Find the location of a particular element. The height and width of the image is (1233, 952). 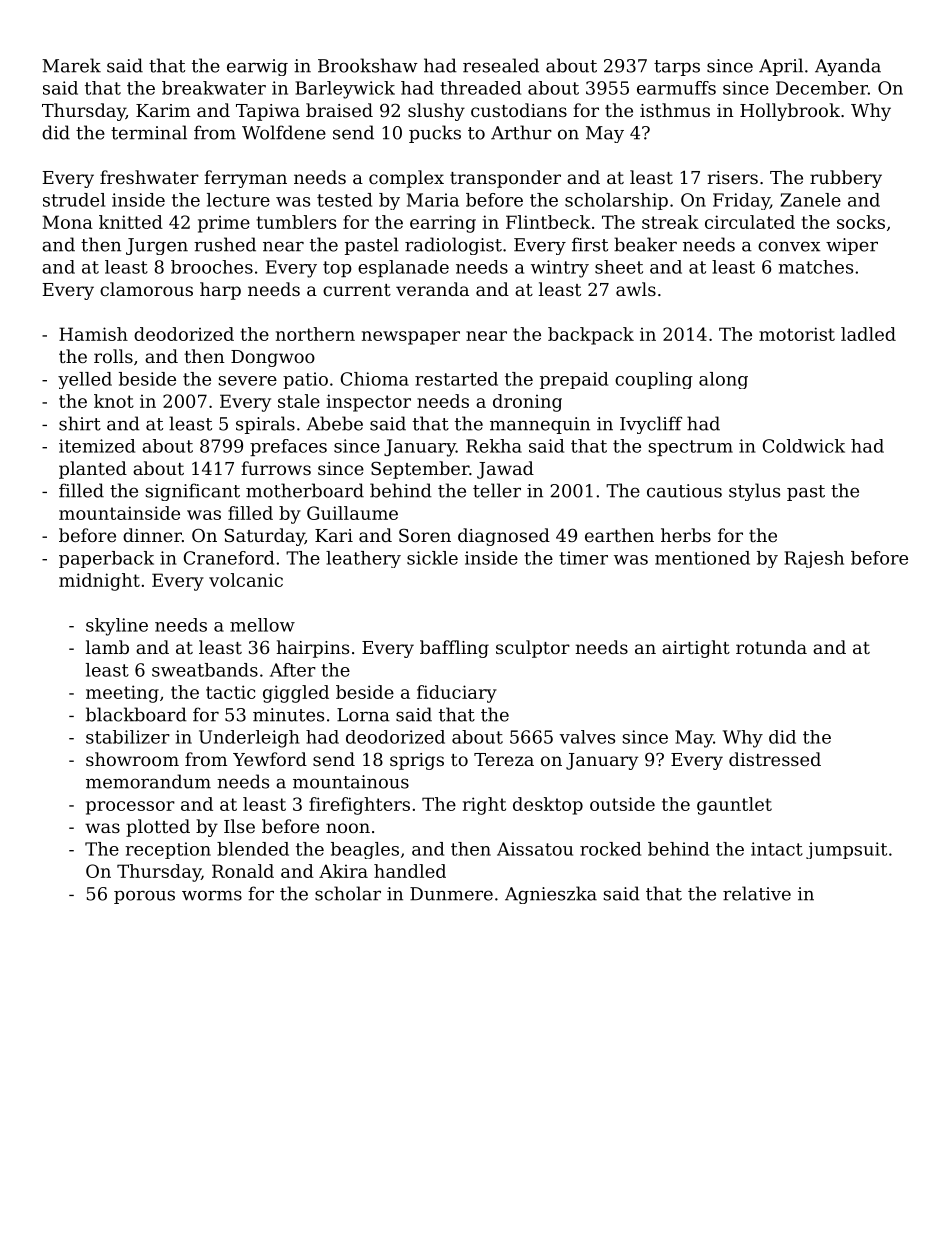

porous is located at coordinates (144, 897).
